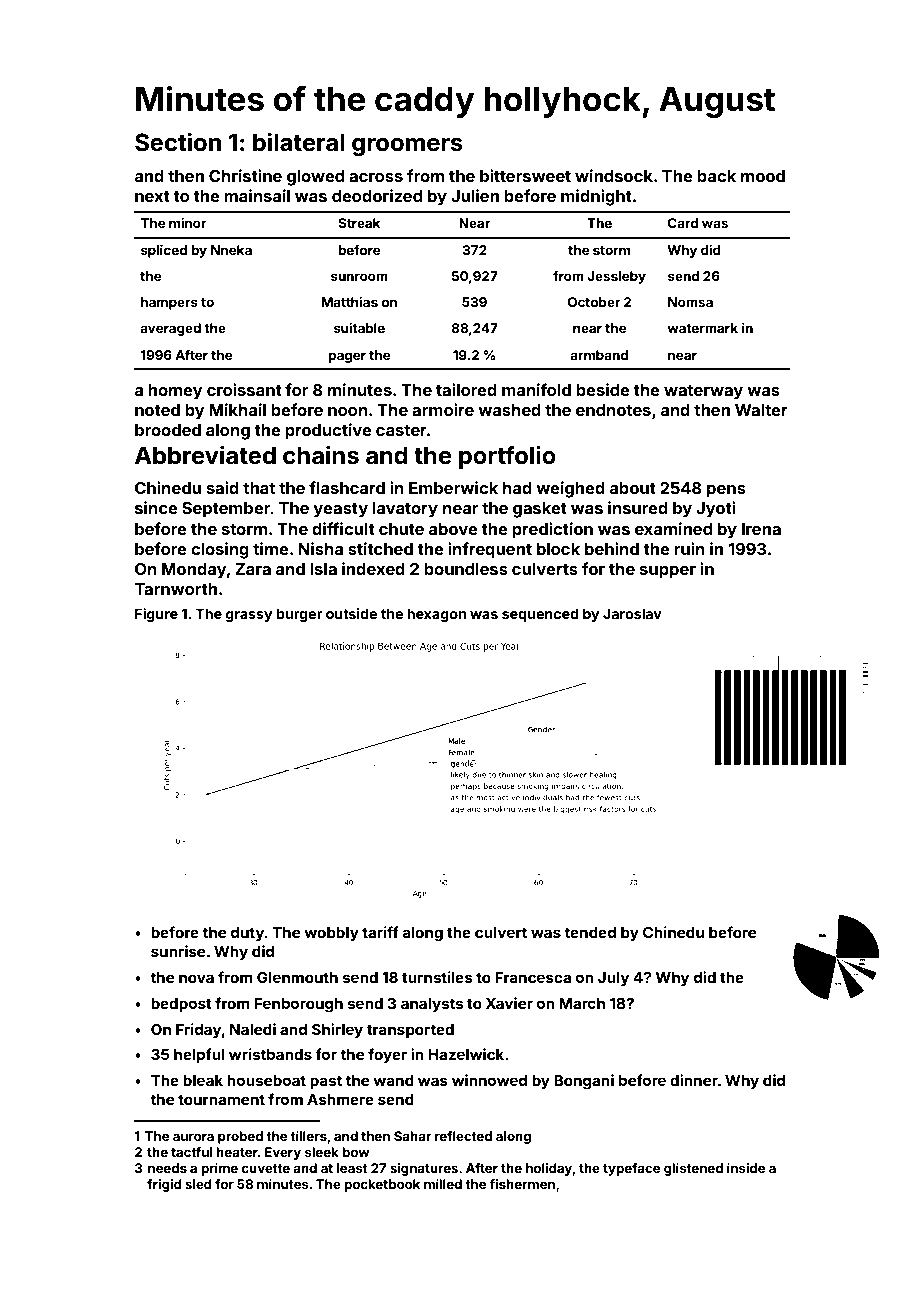 This page has height=1311, width=924. What do you see at coordinates (247, 934) in the page?
I see `duty` at bounding box center [247, 934].
